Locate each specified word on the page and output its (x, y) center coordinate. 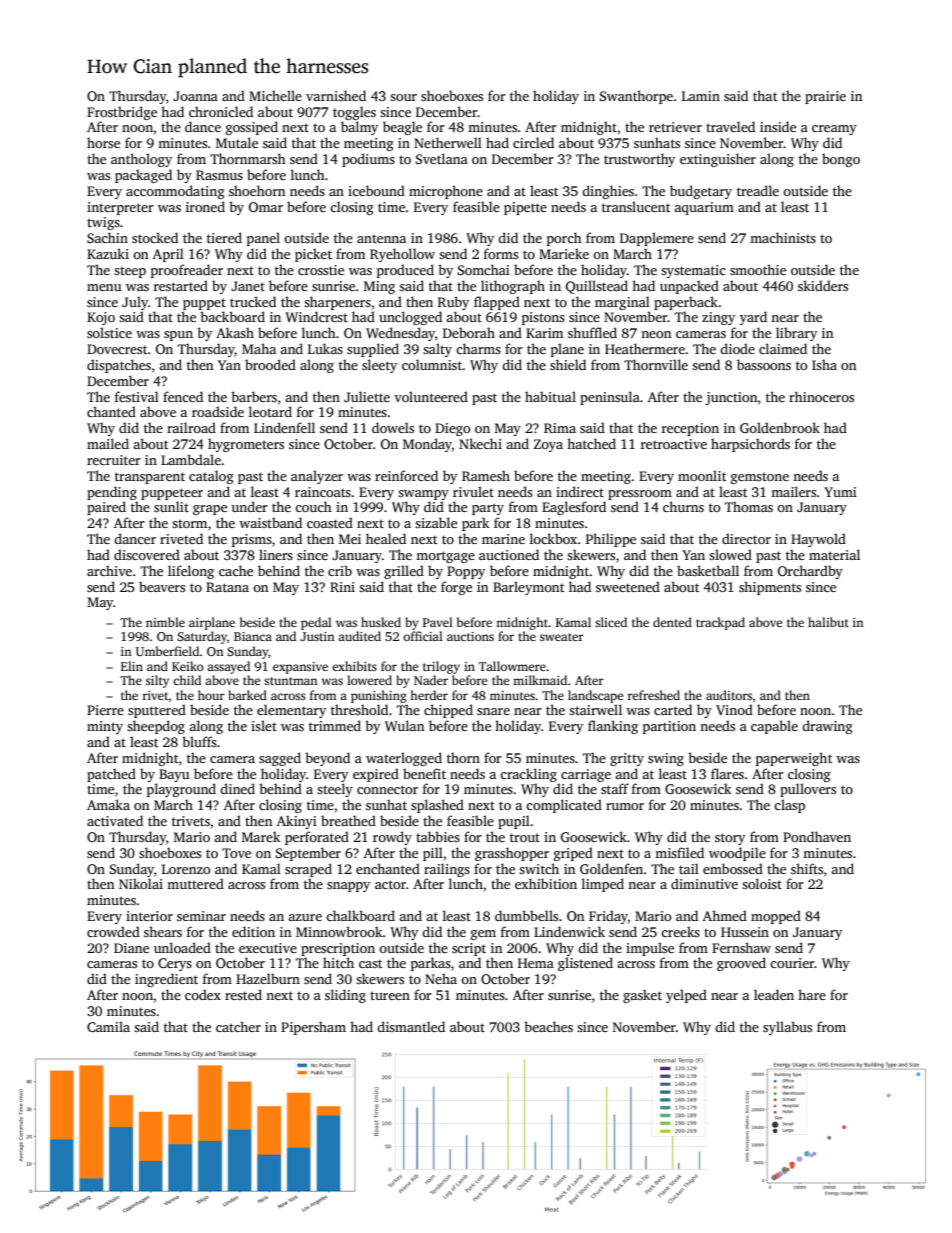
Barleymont (528, 588)
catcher (238, 1026)
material (834, 554)
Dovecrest (117, 349)
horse (103, 142)
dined (237, 788)
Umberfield (168, 651)
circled (533, 142)
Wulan (404, 725)
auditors (729, 695)
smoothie (758, 269)
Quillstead (597, 287)
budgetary (701, 192)
